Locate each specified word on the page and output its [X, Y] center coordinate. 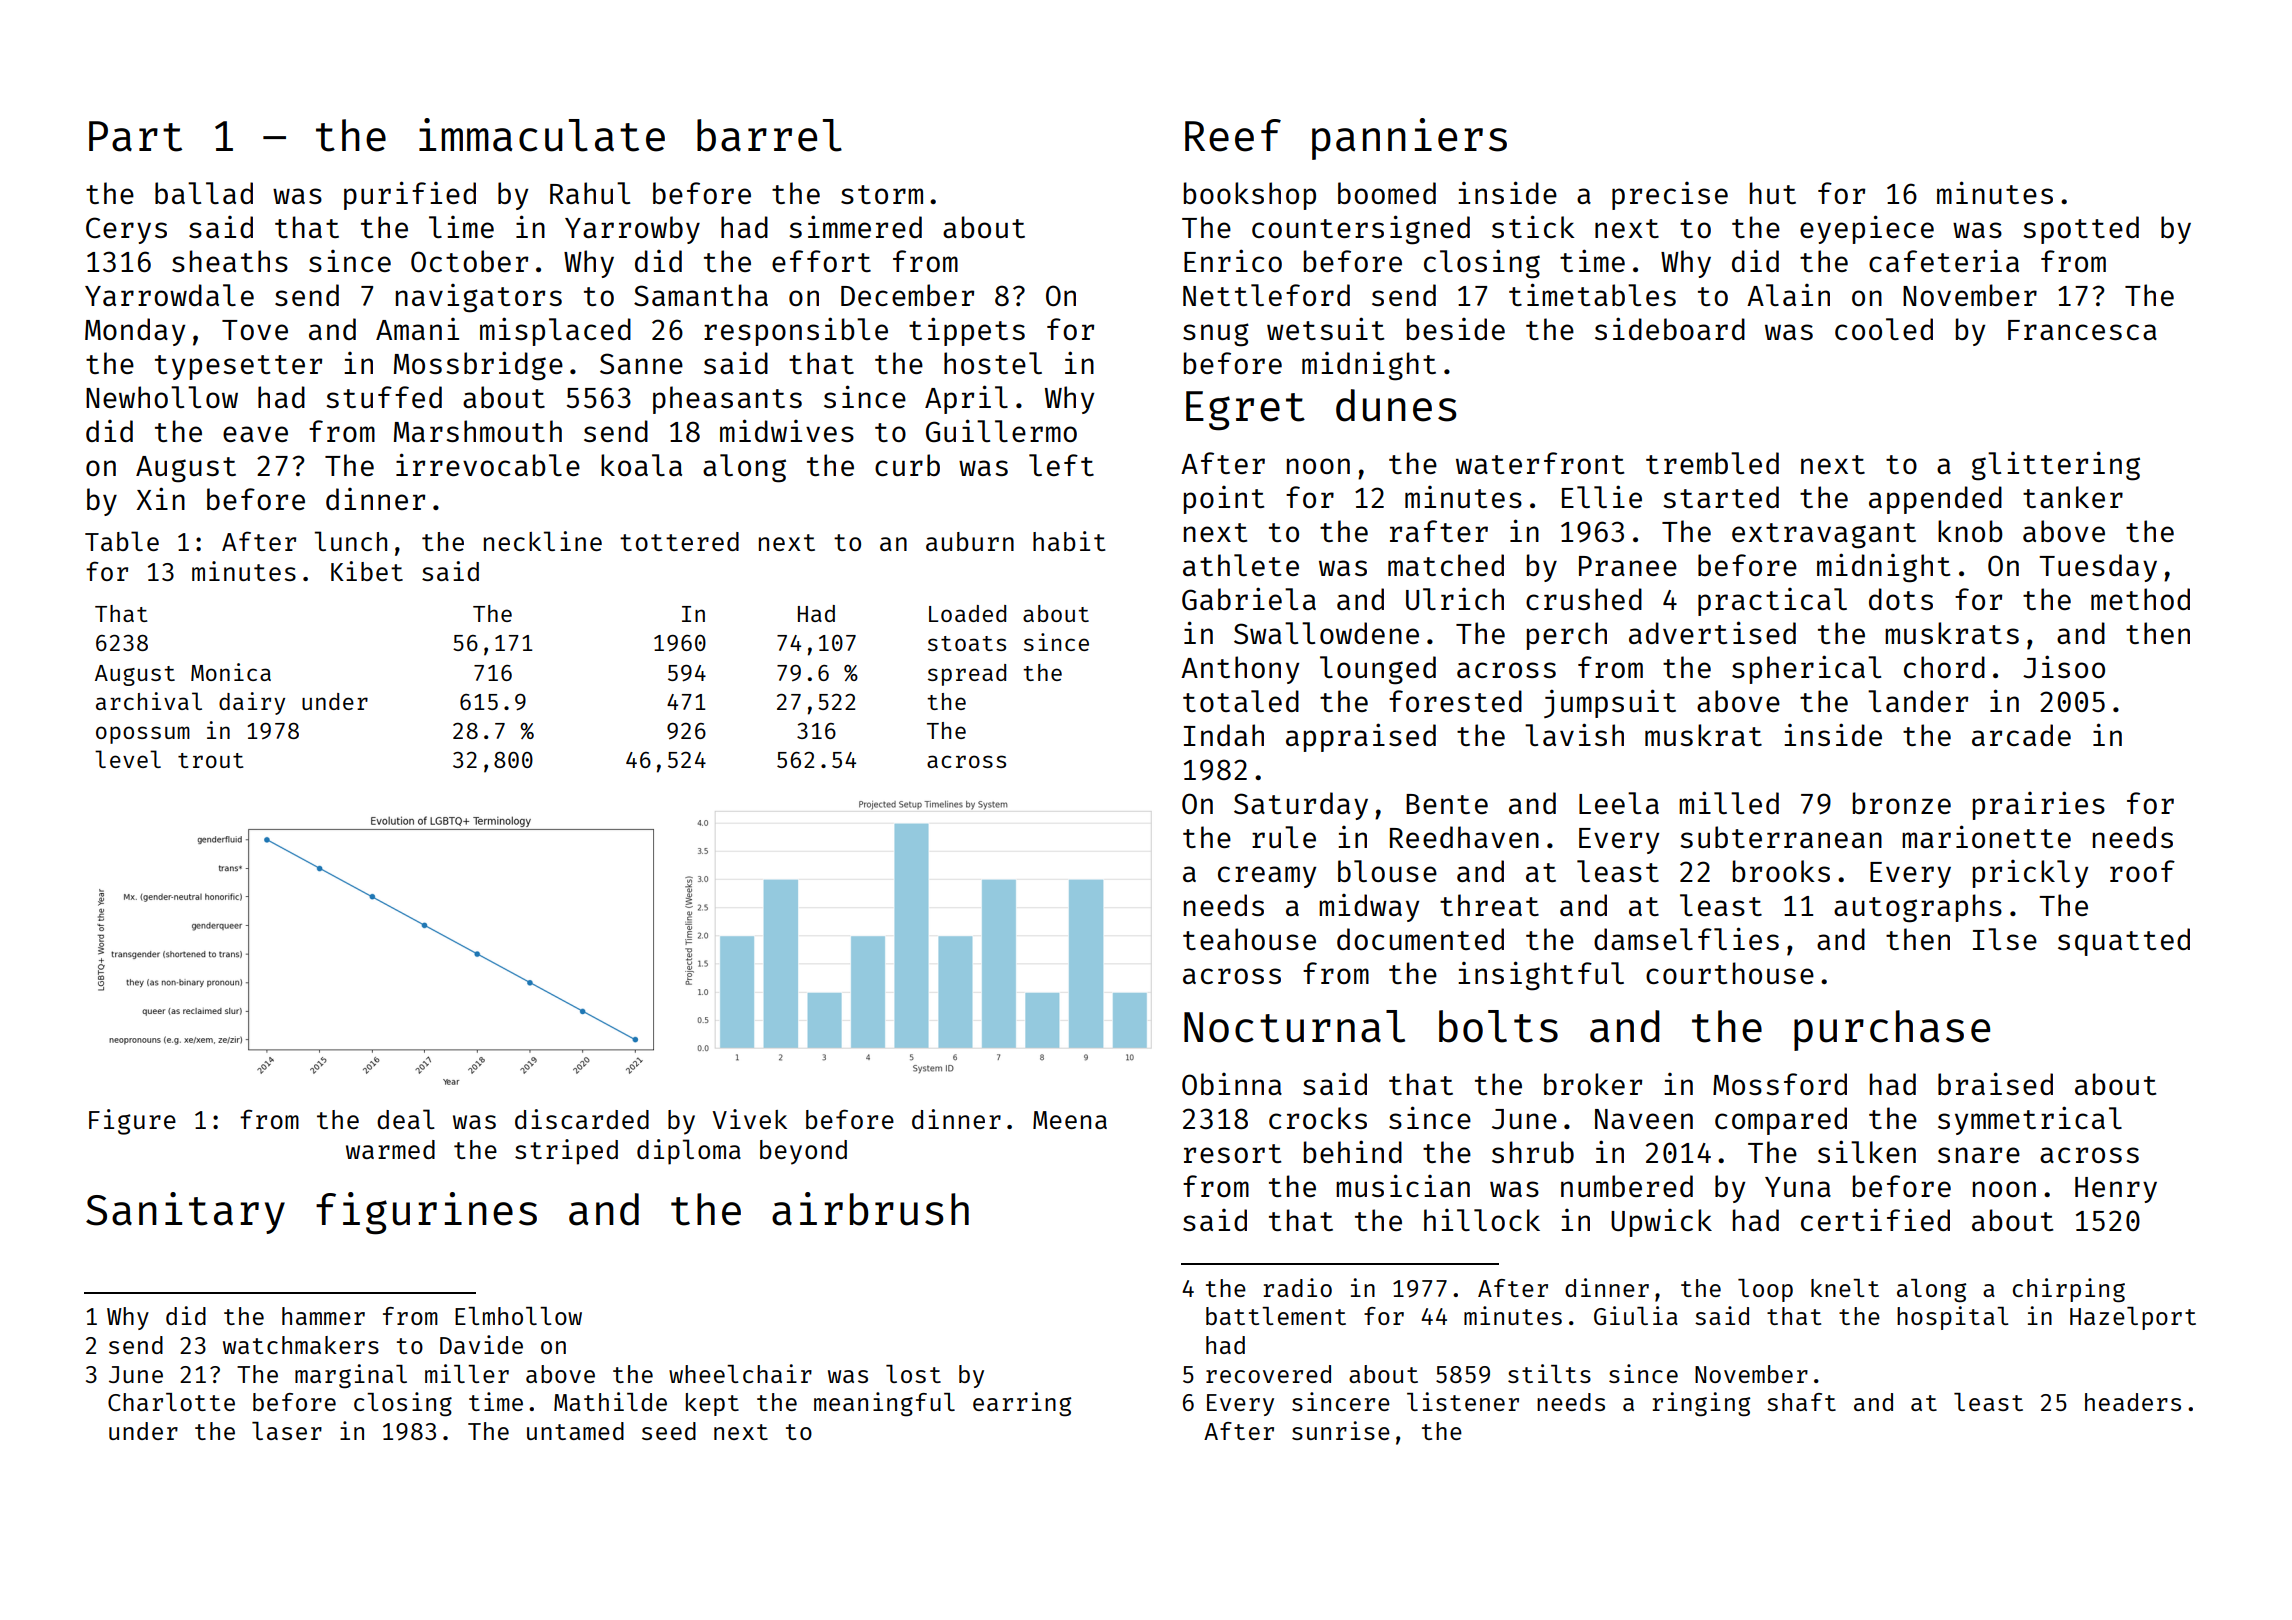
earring [1022, 1404]
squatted [2124, 942]
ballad [204, 193]
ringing [1701, 1404]
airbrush [870, 1209]
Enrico [1233, 260]
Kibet [367, 571]
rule [1284, 837]
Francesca [2082, 330]
